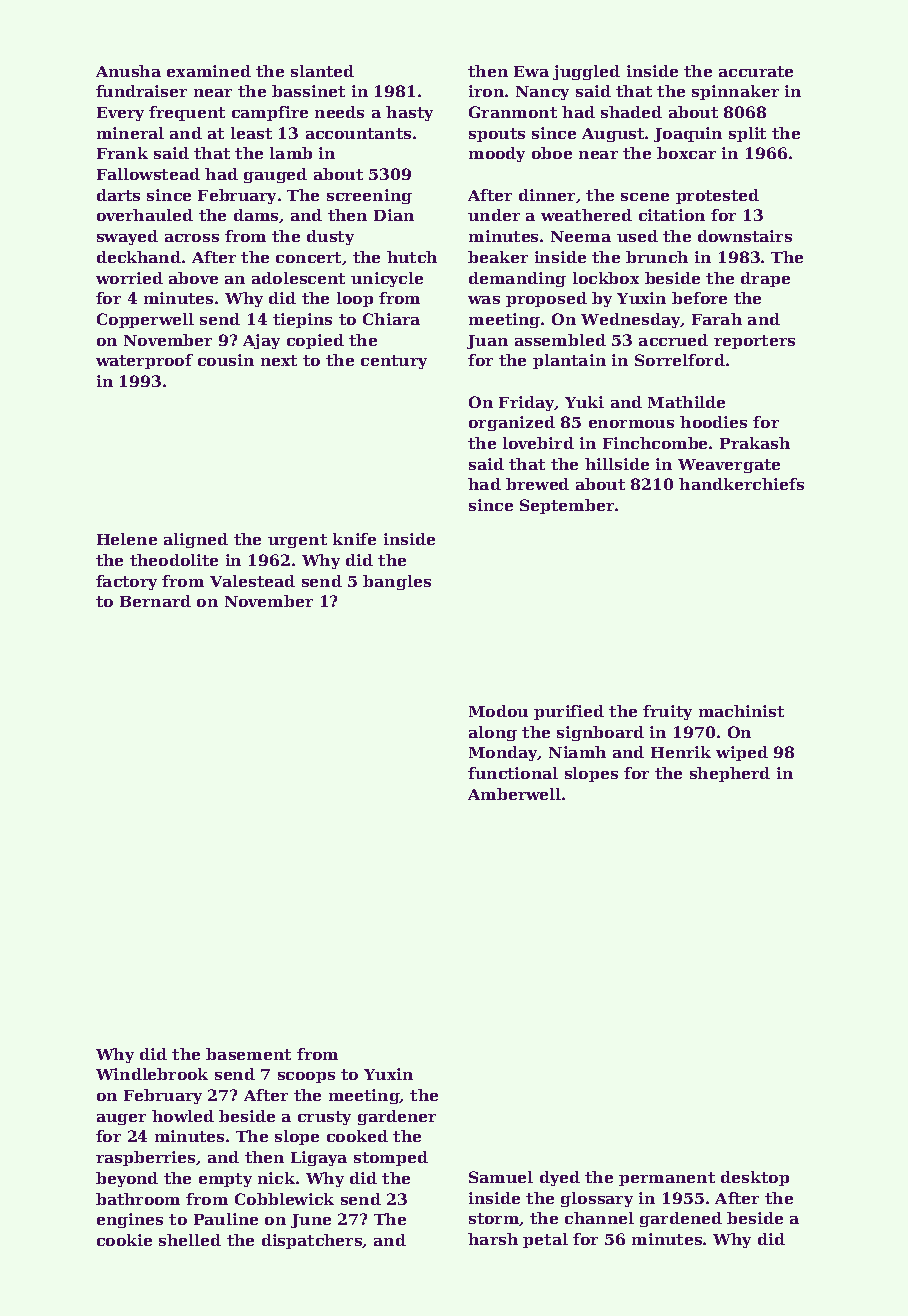 This screenshot has height=1316, width=908. What do you see at coordinates (155, 601) in the screenshot?
I see `Bernard` at bounding box center [155, 601].
